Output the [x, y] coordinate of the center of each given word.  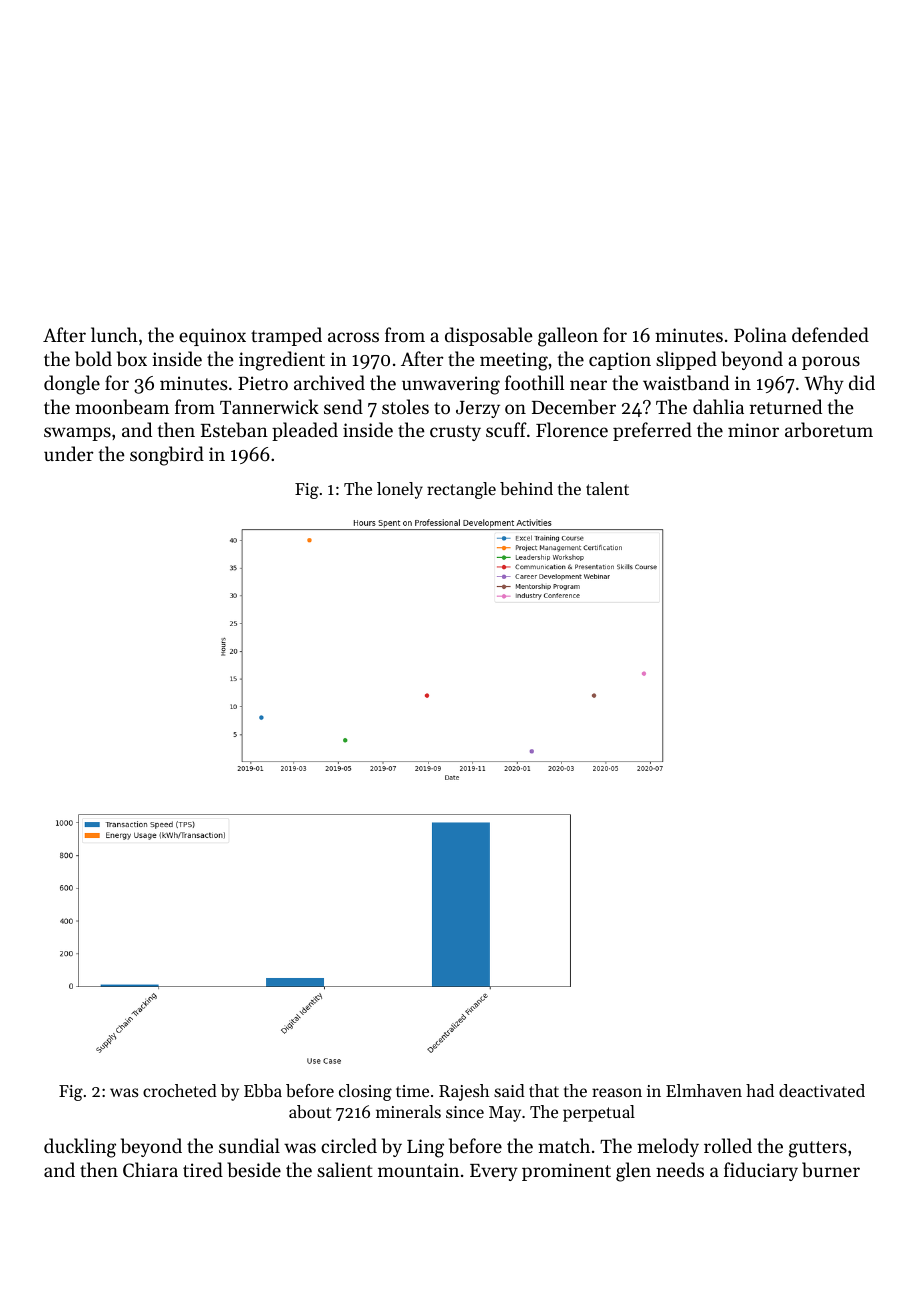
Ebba [263, 1090]
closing [365, 1092]
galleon [568, 337]
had [760, 1090]
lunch [114, 334]
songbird [167, 456]
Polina [760, 334]
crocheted [180, 1090]
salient [345, 1169]
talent [607, 488]
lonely [400, 490]
